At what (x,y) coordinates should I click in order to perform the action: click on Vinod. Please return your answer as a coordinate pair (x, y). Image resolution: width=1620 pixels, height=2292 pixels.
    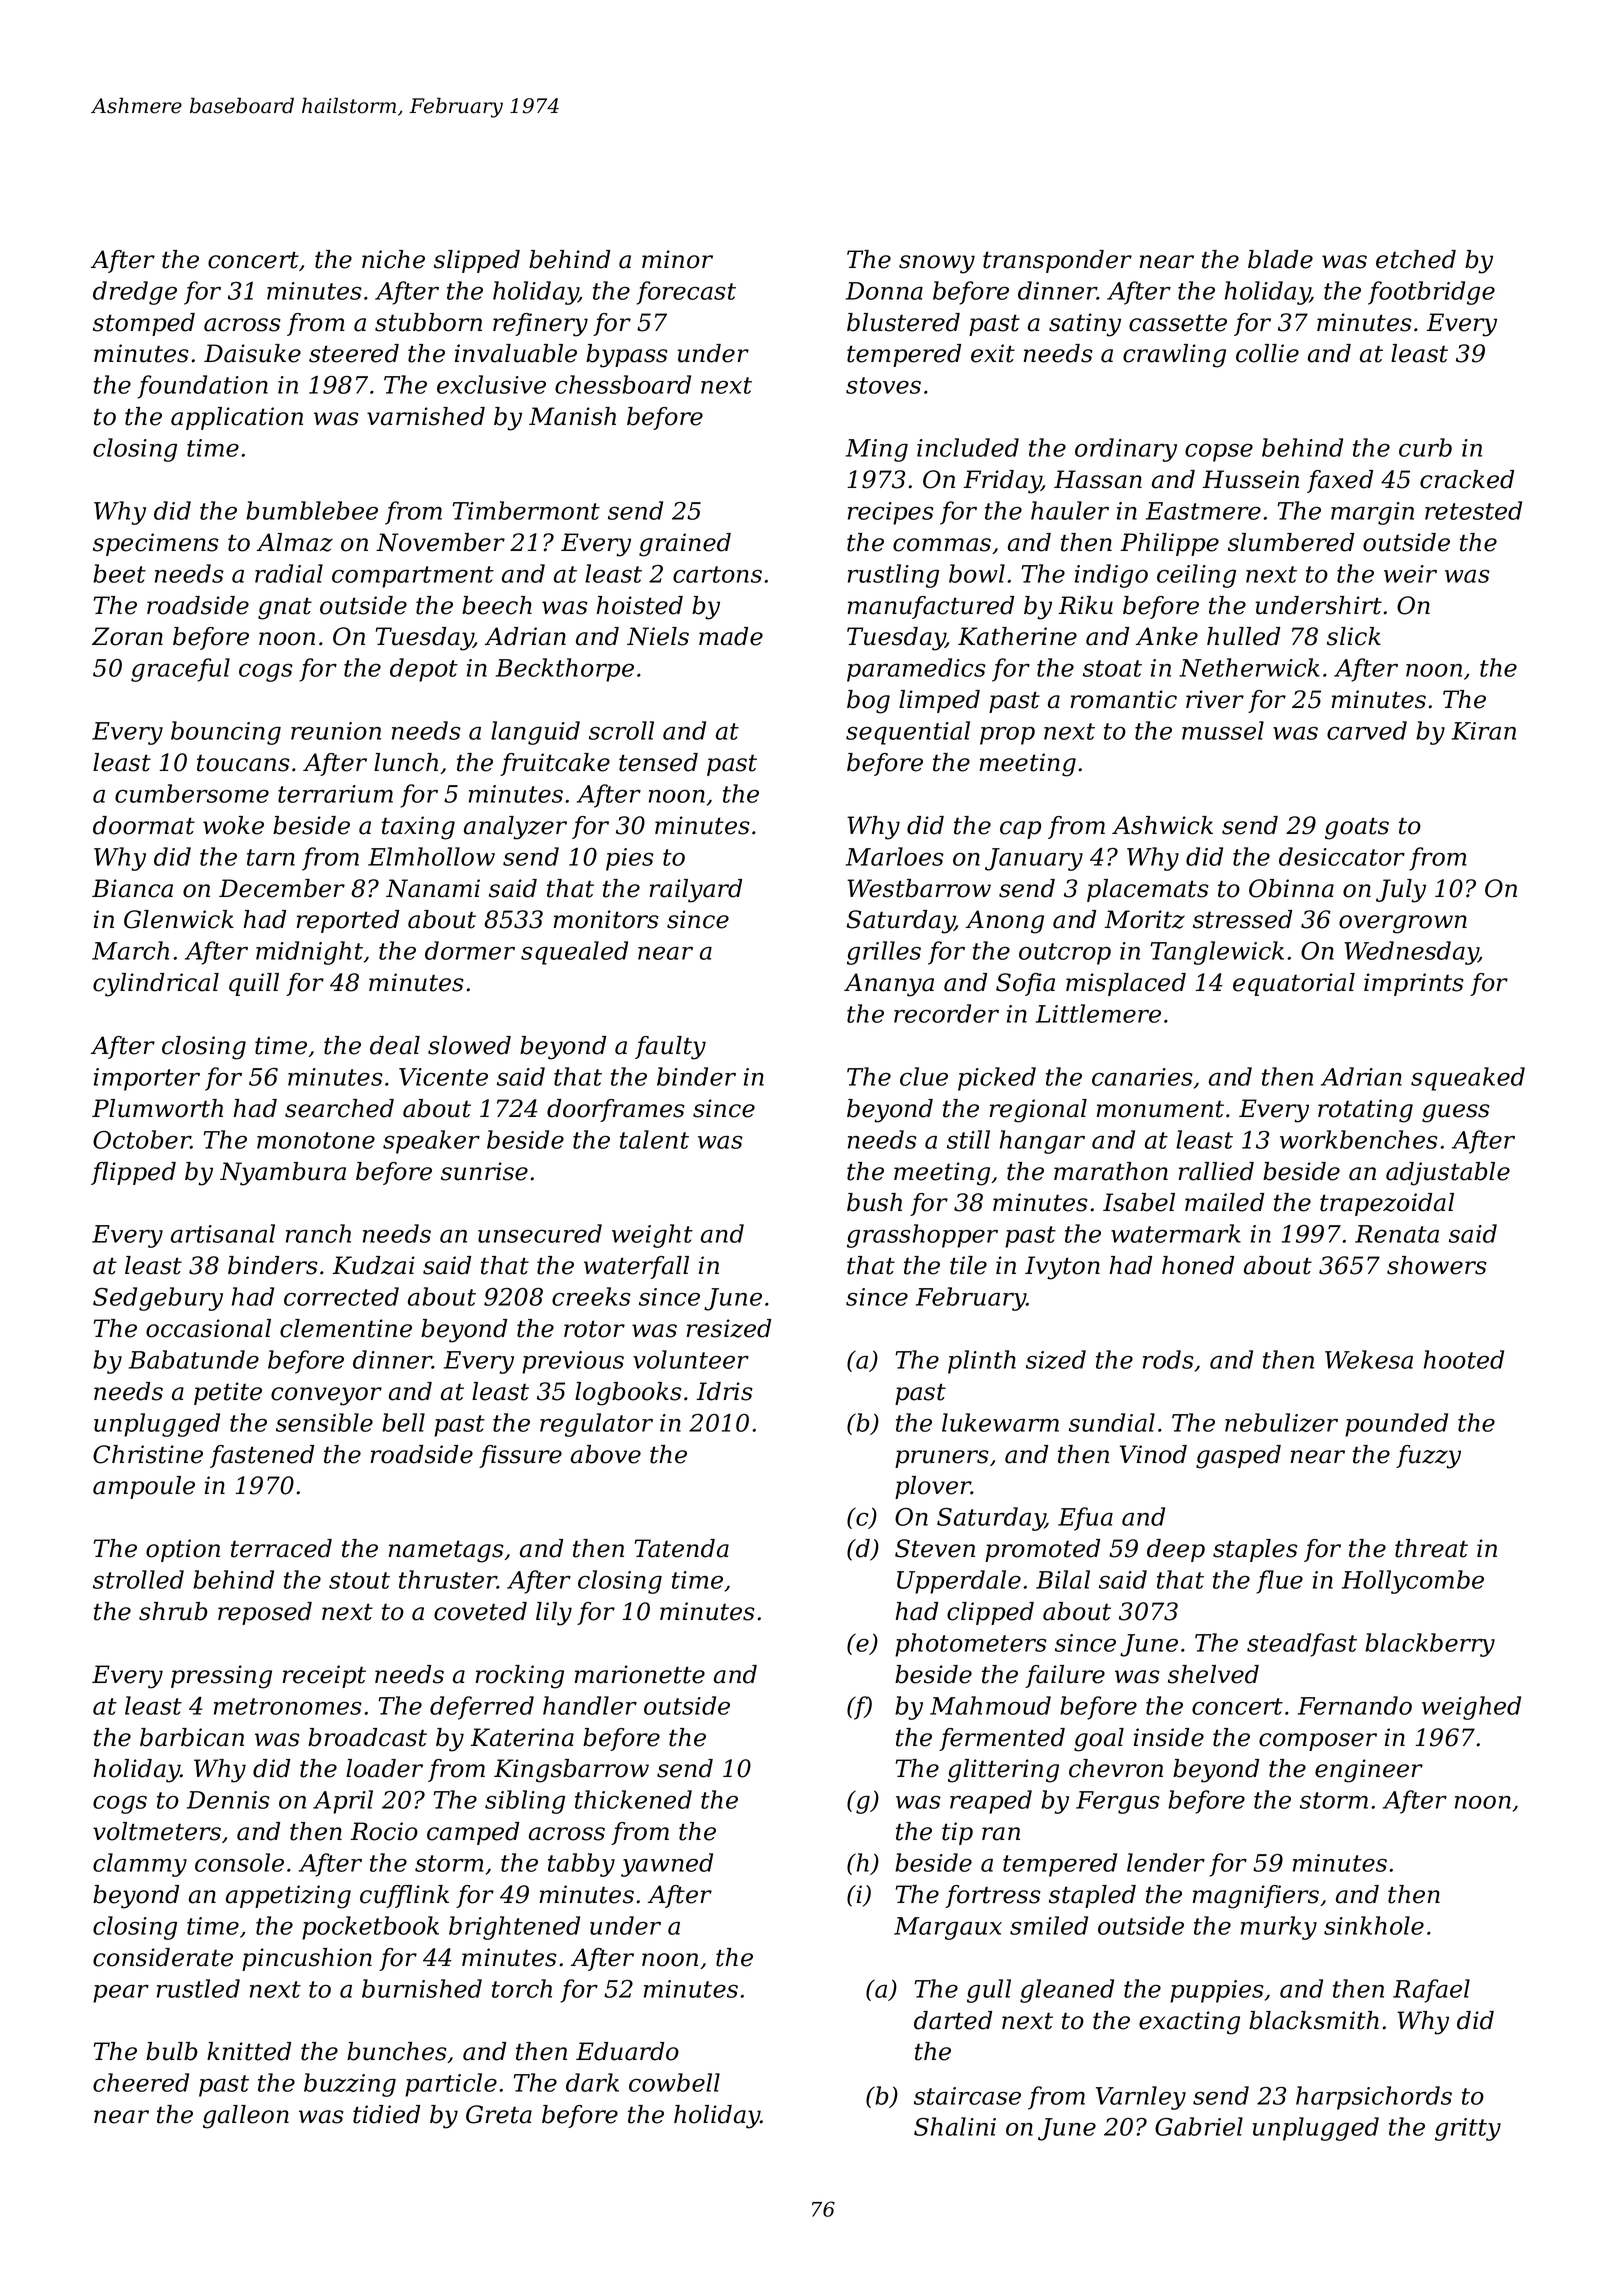
    Looking at the image, I should click on (1153, 1454).
